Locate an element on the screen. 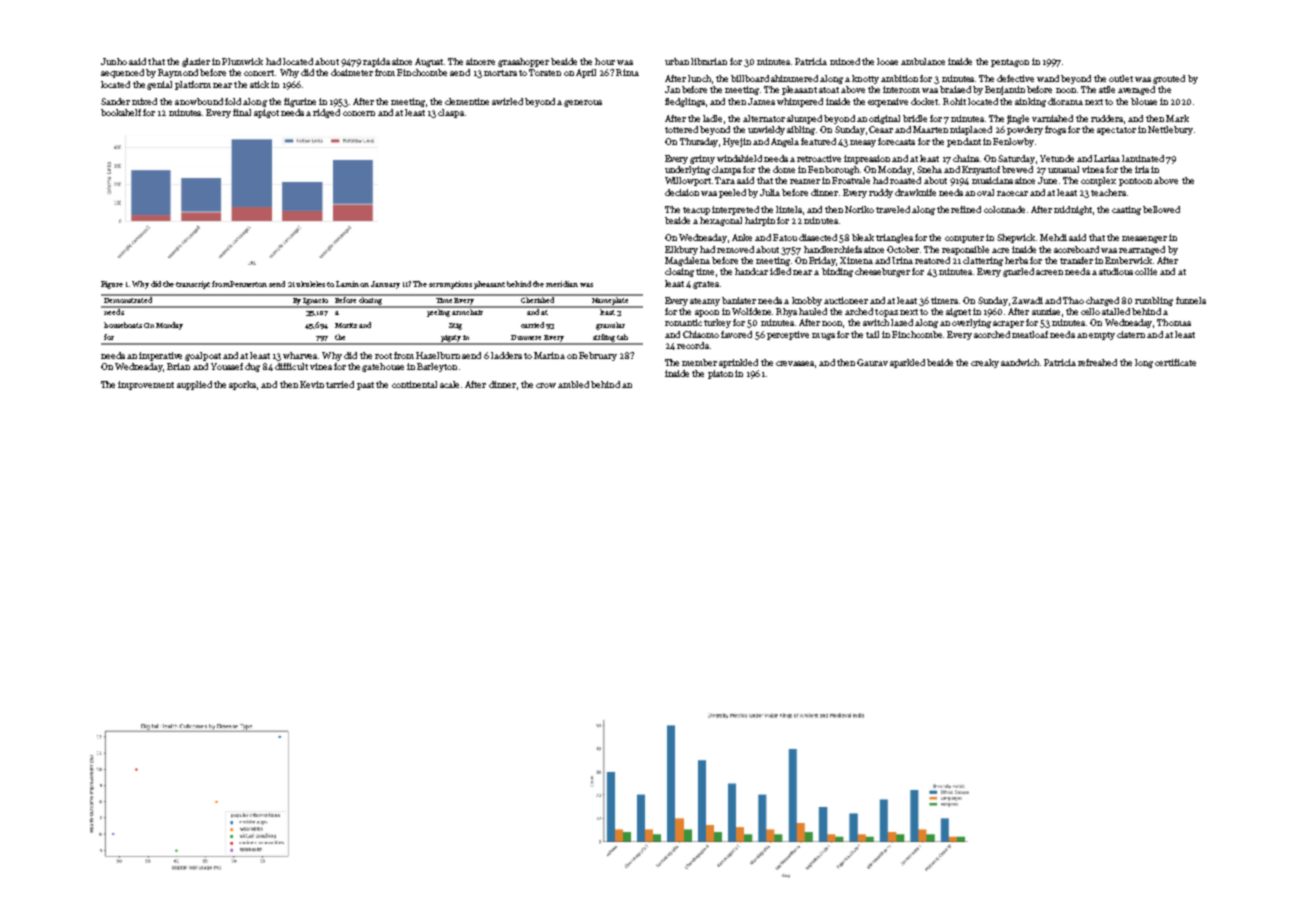 Image resolution: width=1308 pixels, height=924 pixels. Elkbury is located at coordinates (681, 250).
